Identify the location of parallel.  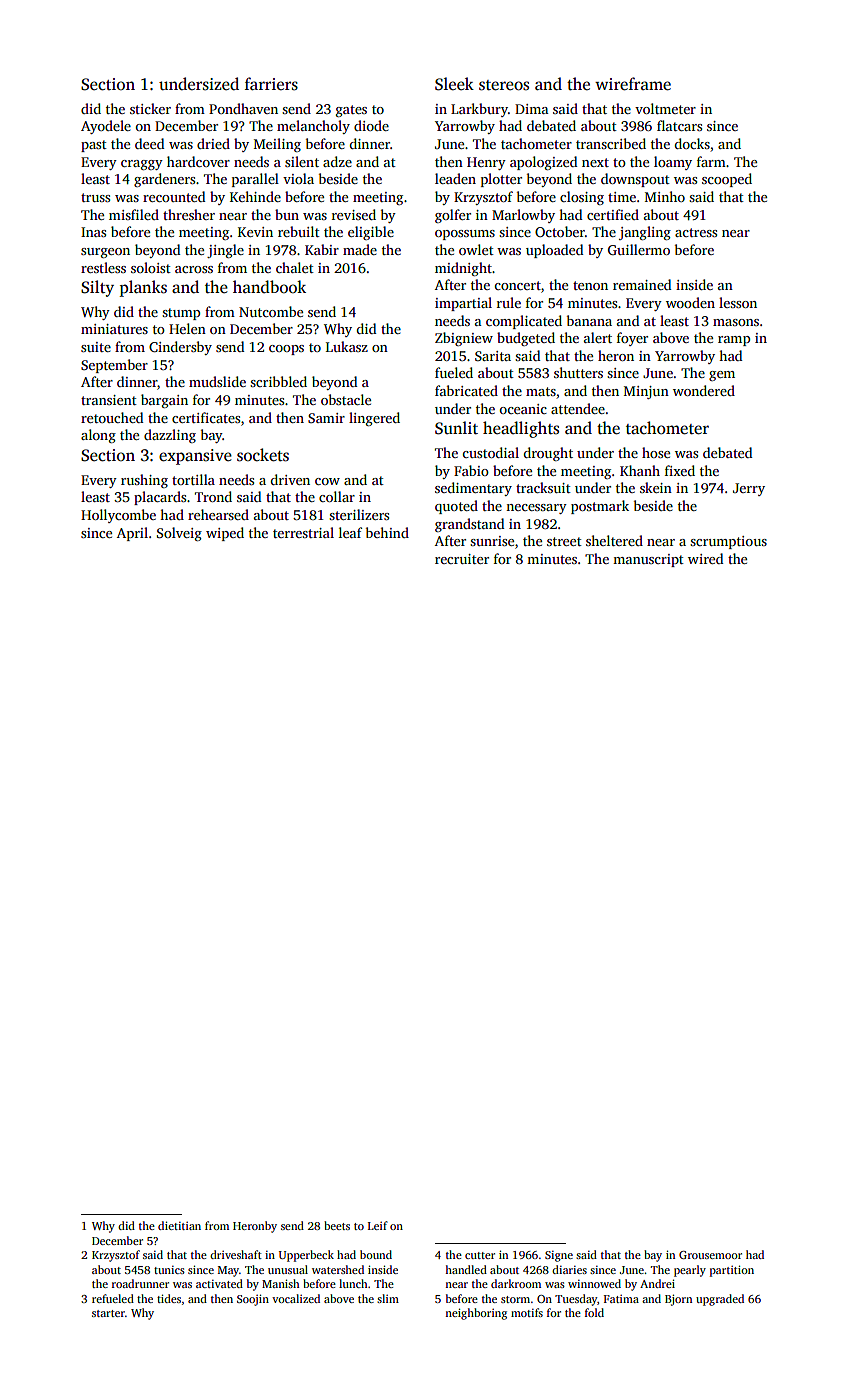
(255, 180).
